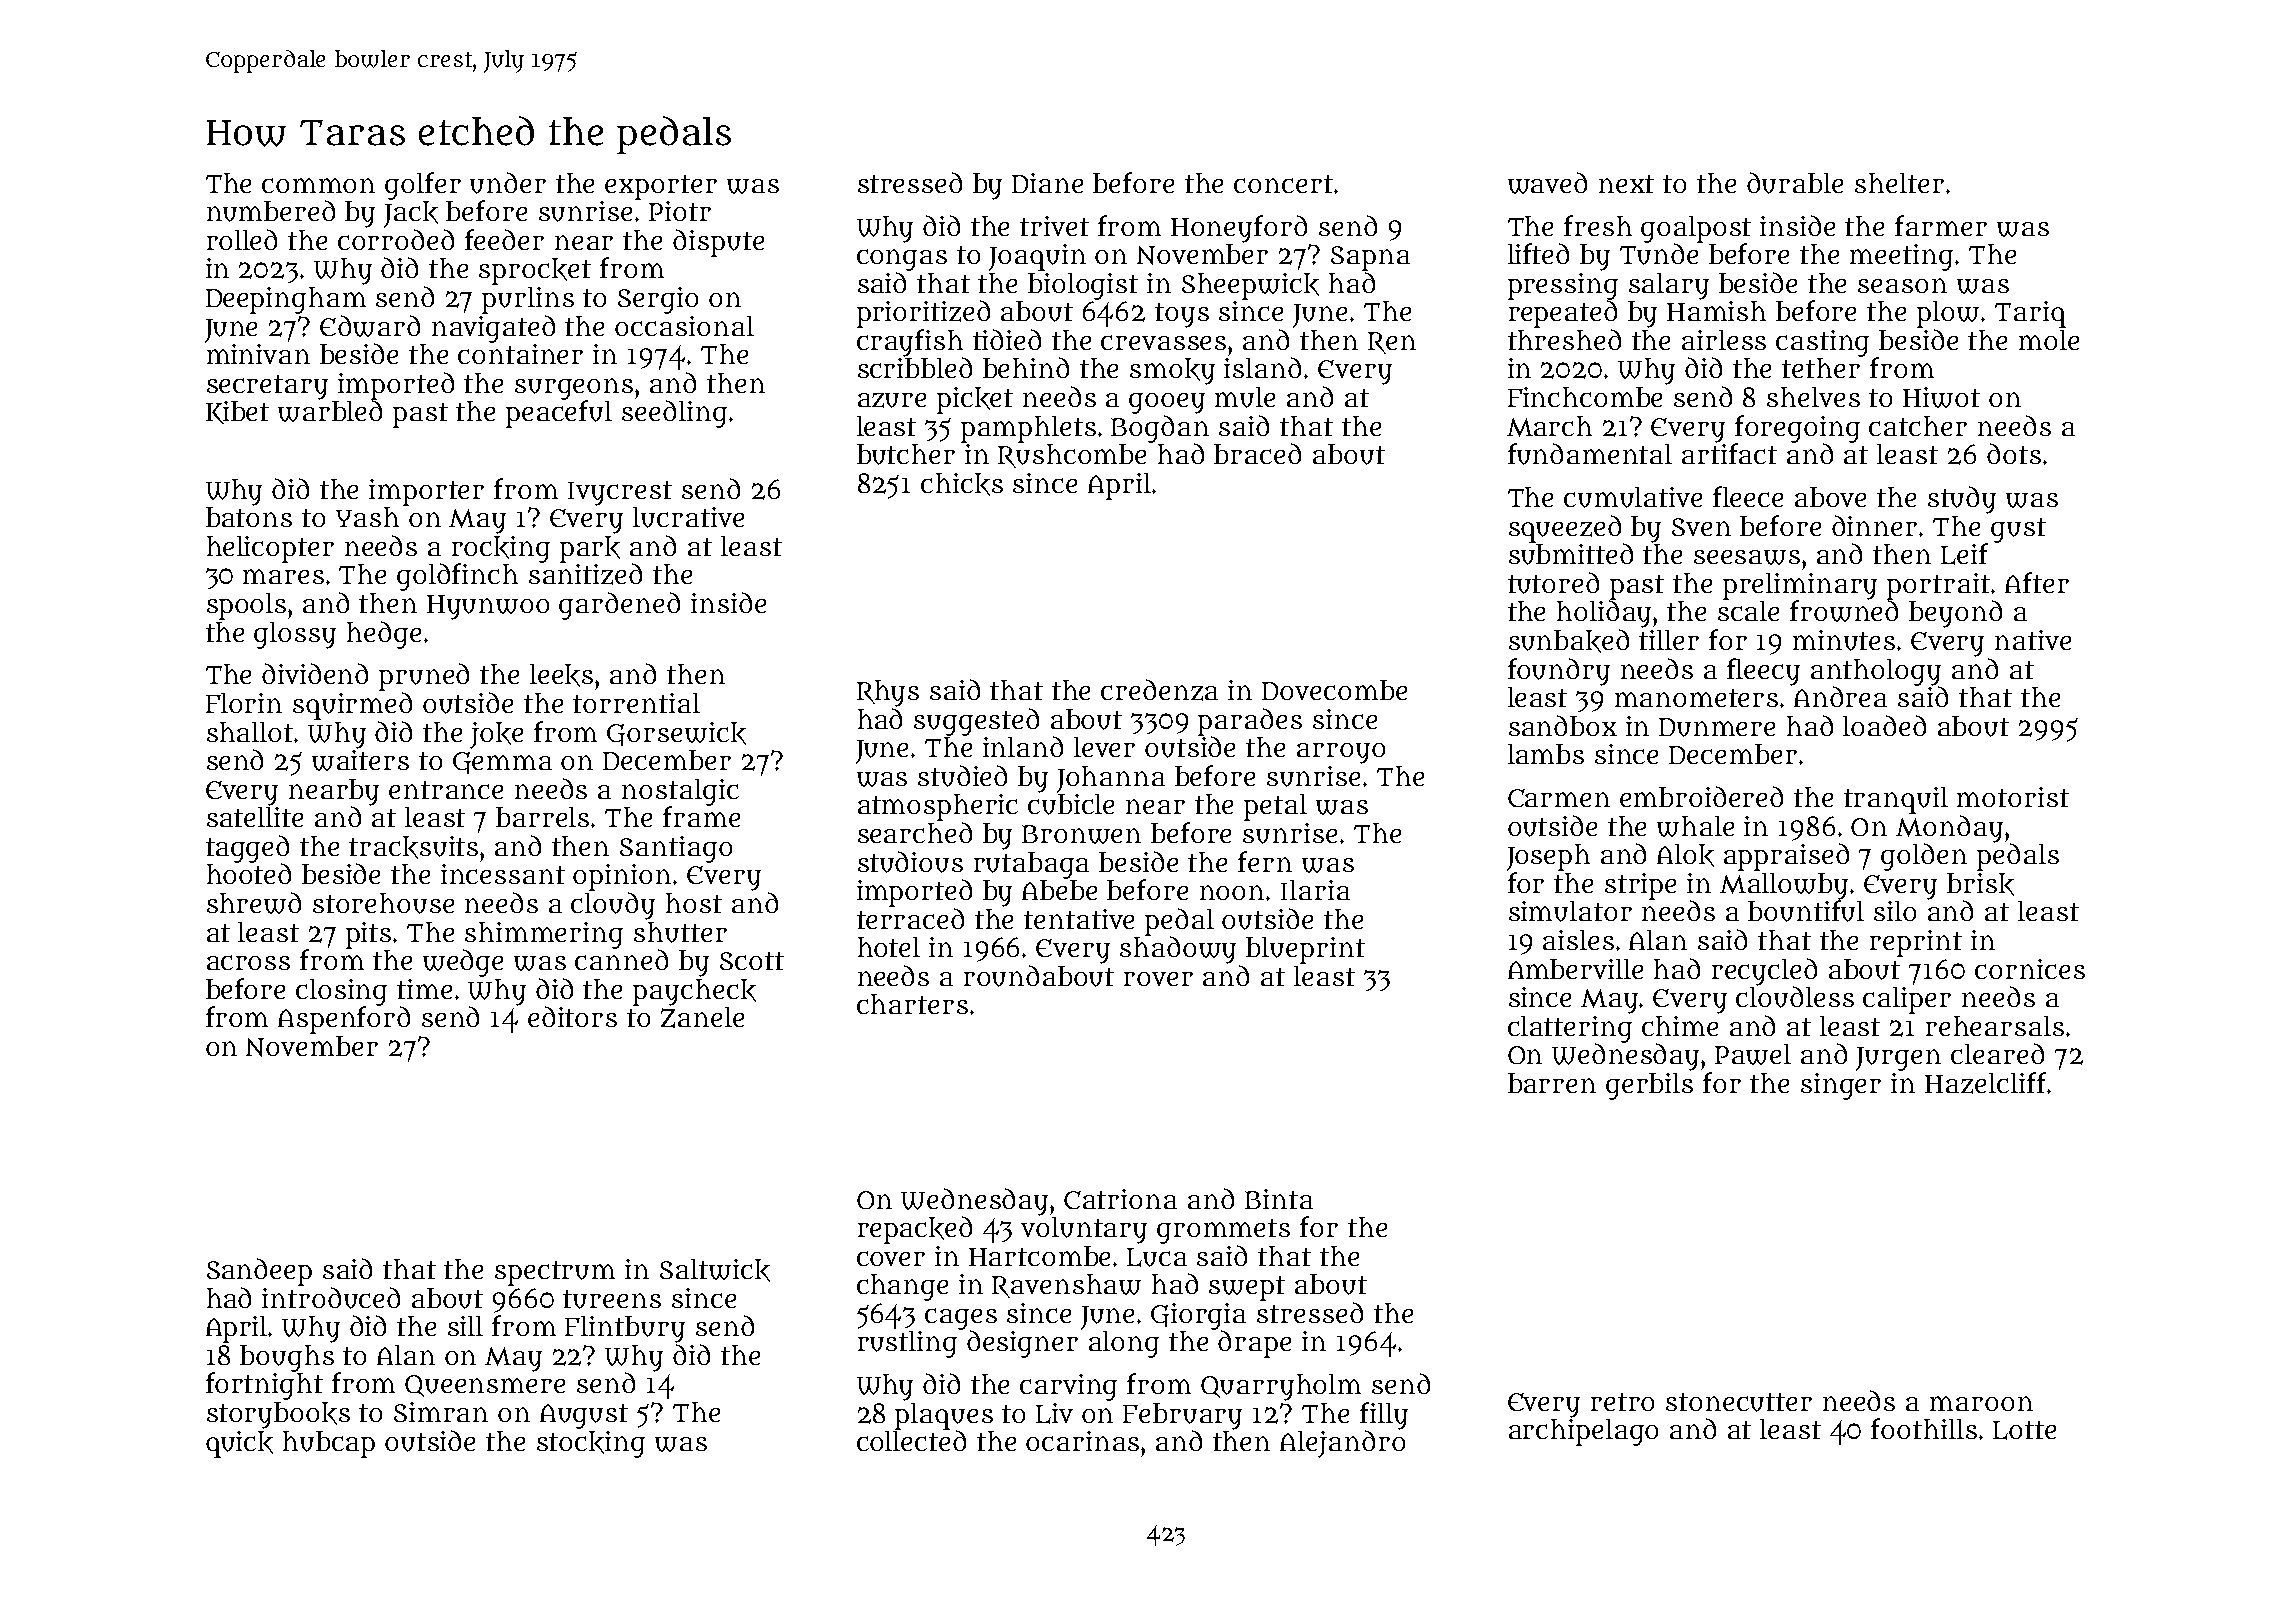 This screenshot has height=1620, width=2292. Describe the element at coordinates (1797, 429) in the screenshot. I see `foregoing` at that location.
